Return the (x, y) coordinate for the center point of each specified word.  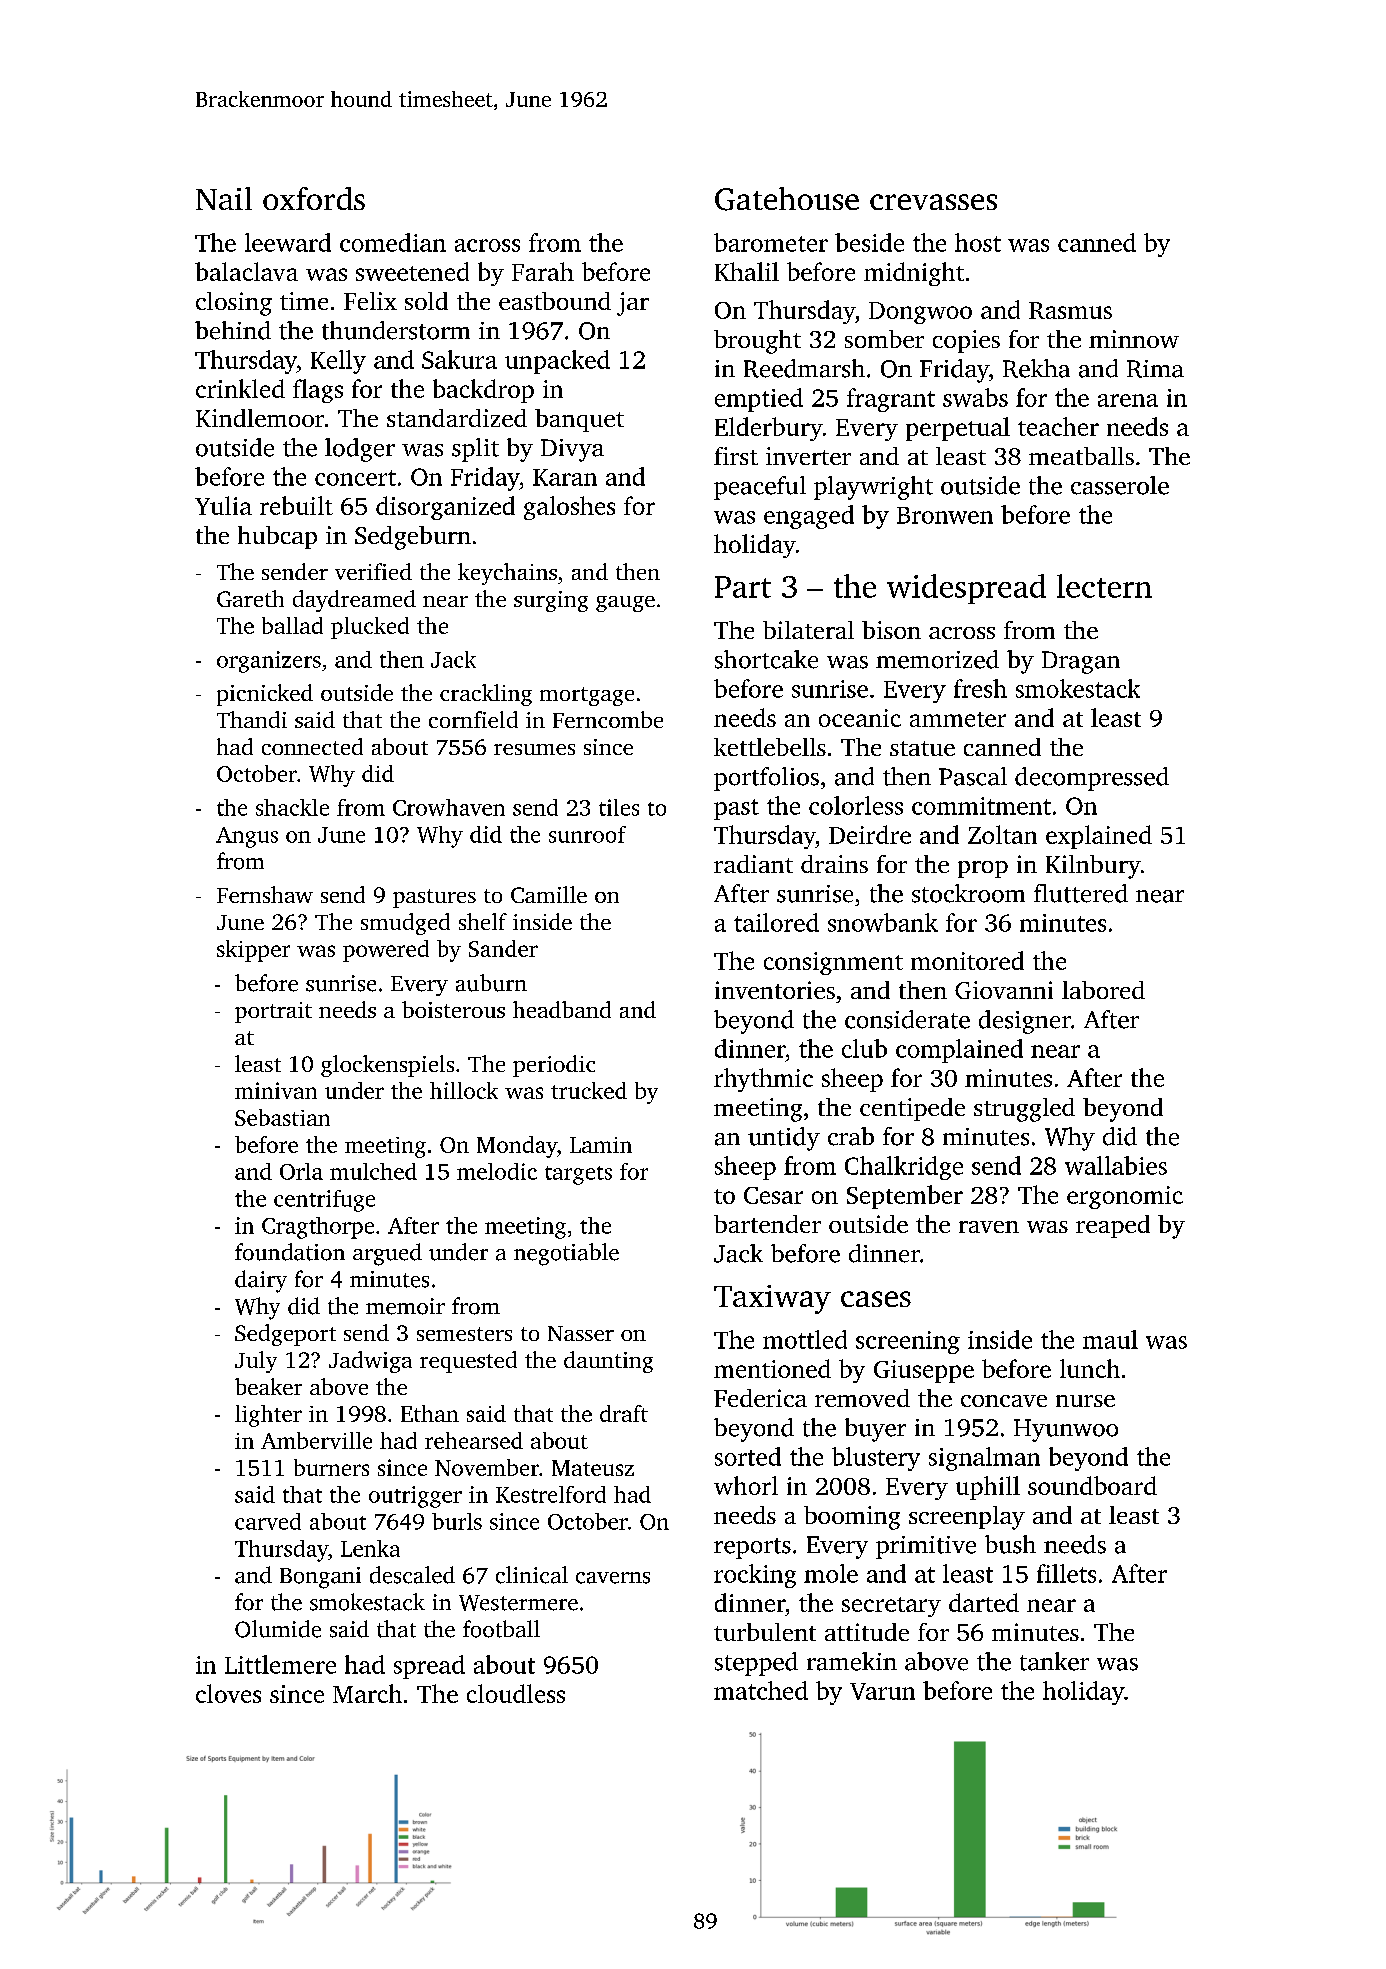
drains (834, 864)
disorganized (445, 508)
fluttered (1081, 893)
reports (752, 1548)
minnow (1134, 339)
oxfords (314, 198)
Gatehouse (787, 199)
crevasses (933, 202)
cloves (228, 1693)
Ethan (430, 1413)
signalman (984, 1459)
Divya (572, 450)
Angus (247, 837)
